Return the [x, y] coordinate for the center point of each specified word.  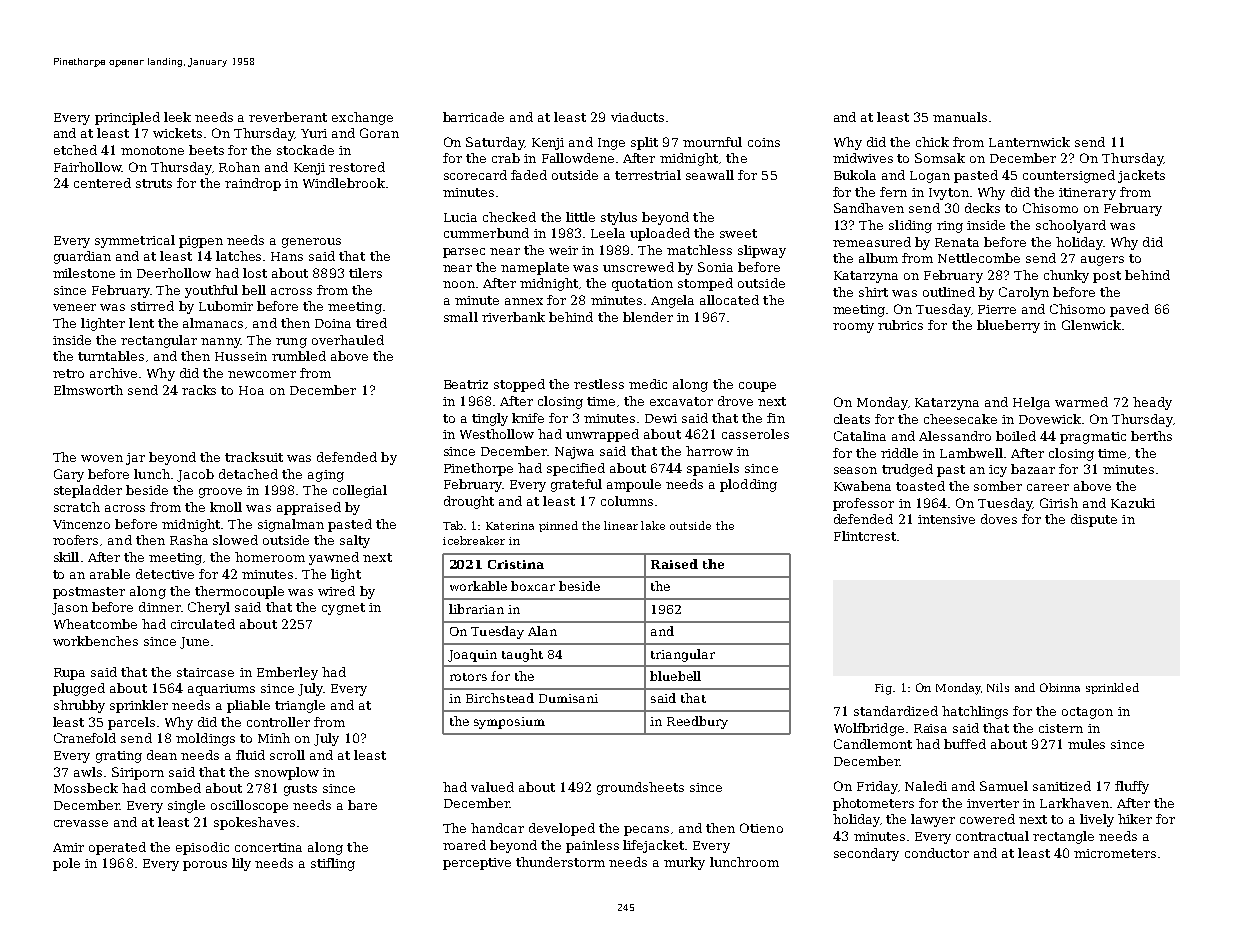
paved [1129, 310]
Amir [68, 847]
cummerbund [486, 233]
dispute [1094, 520]
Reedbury [697, 722]
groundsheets [640, 788]
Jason [70, 609]
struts [154, 183]
